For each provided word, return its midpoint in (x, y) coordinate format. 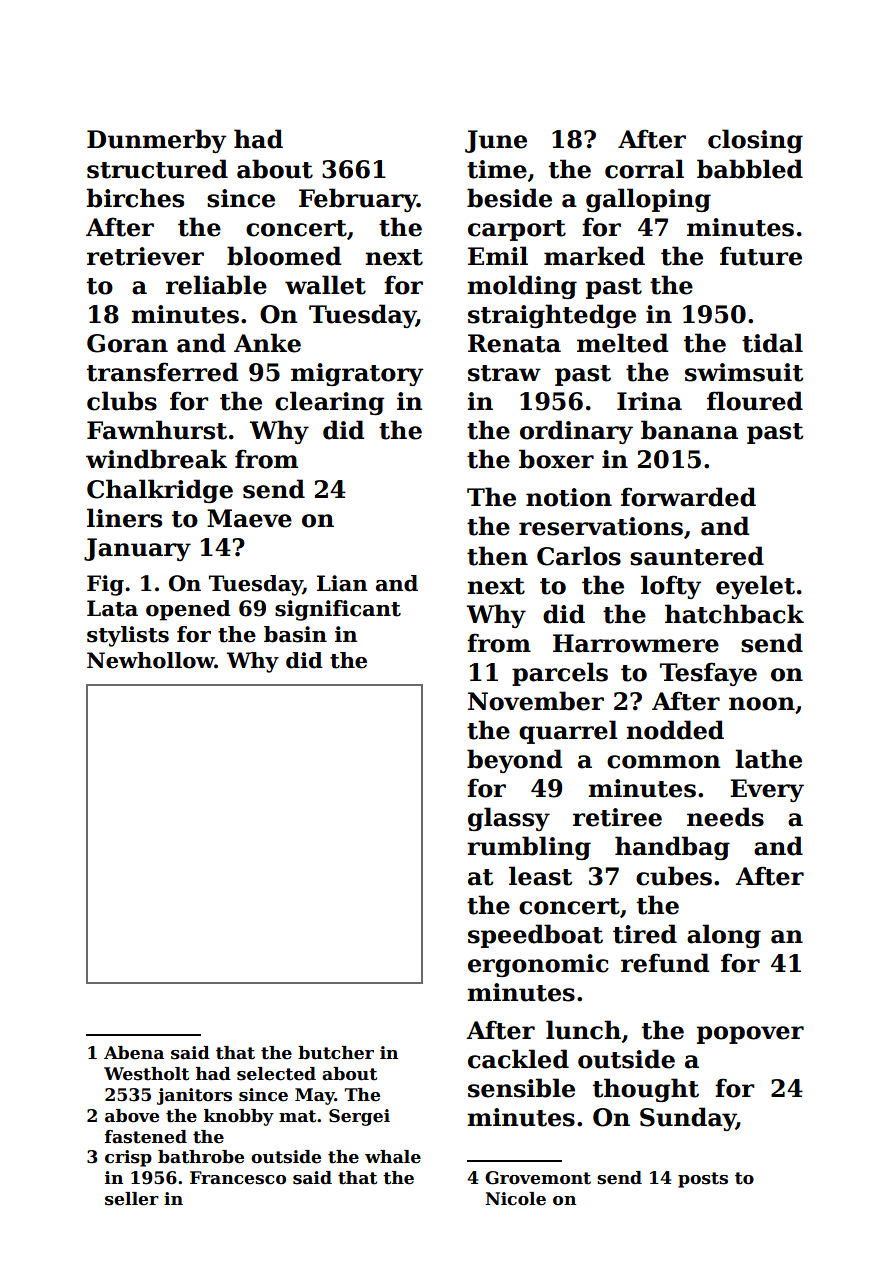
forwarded (688, 497)
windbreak (156, 459)
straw (504, 373)
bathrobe (201, 1157)
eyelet (755, 587)
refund (665, 963)
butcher (336, 1053)
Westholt (146, 1074)
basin (295, 634)
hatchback (734, 614)
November (536, 701)
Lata (112, 608)
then (497, 556)
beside (509, 198)
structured (157, 169)
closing (755, 141)
